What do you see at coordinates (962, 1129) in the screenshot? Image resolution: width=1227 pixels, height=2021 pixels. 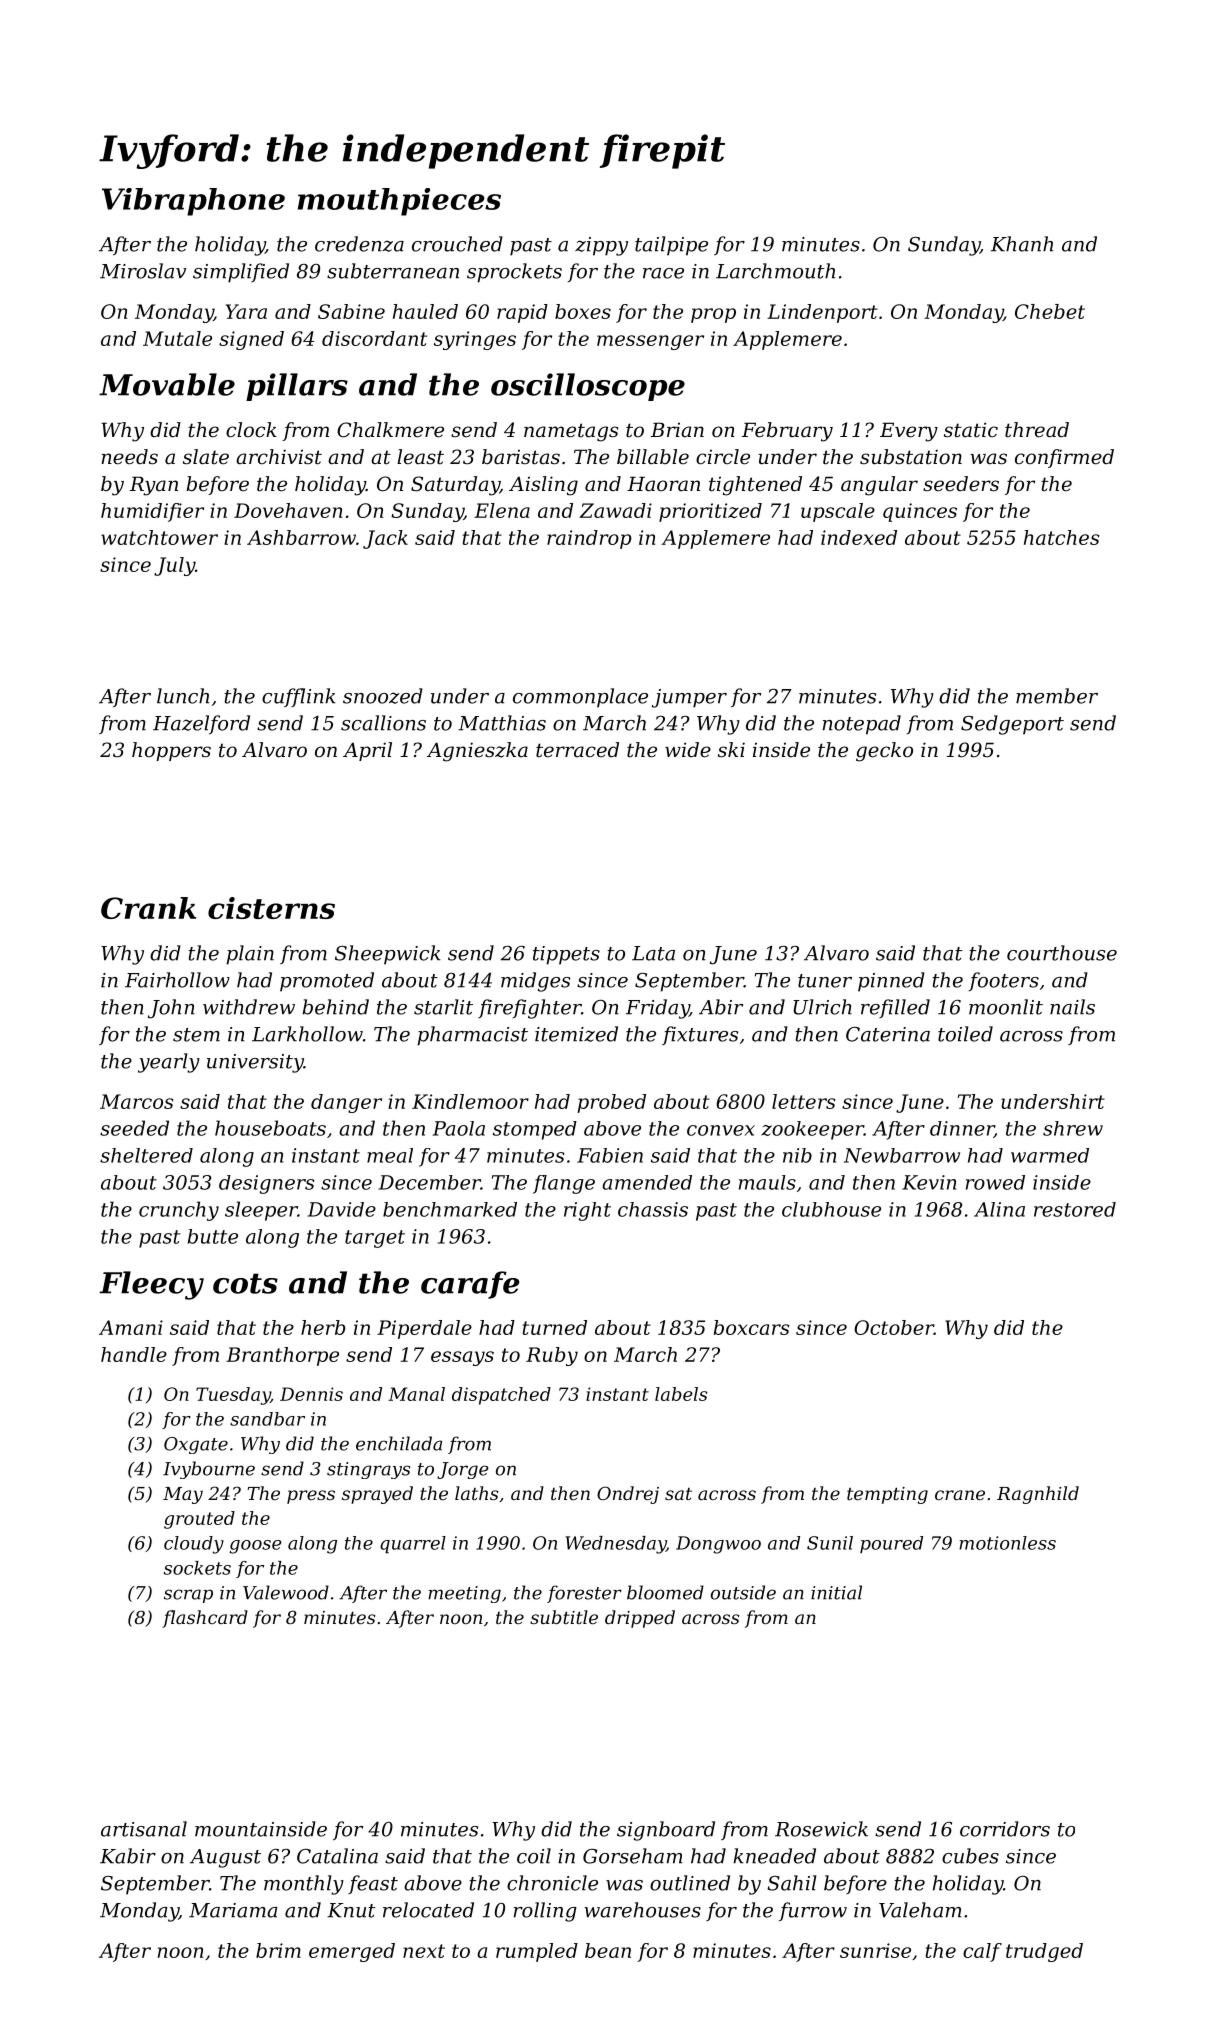 I see `dinner` at bounding box center [962, 1129].
